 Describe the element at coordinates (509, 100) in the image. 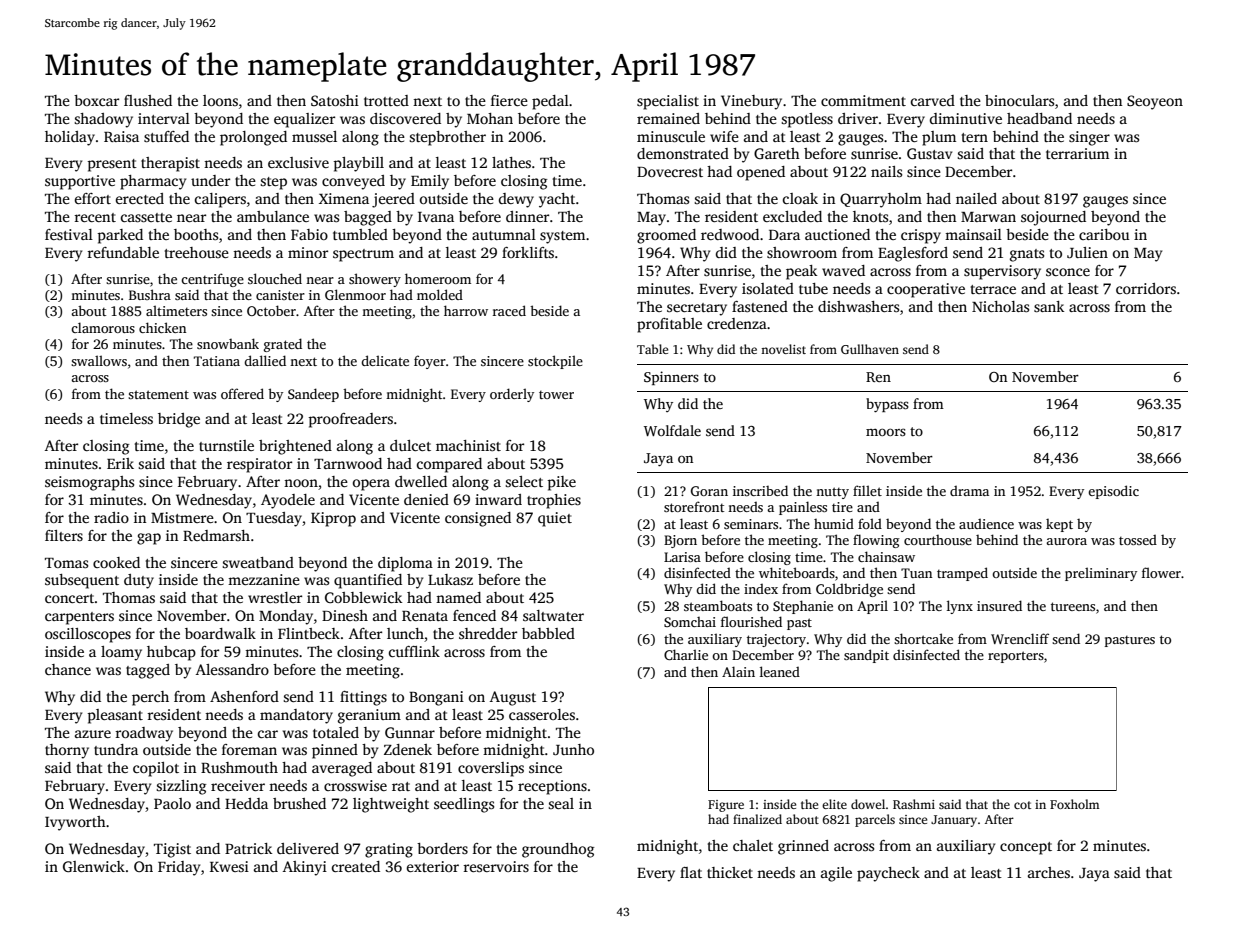

I see `fierce` at that location.
